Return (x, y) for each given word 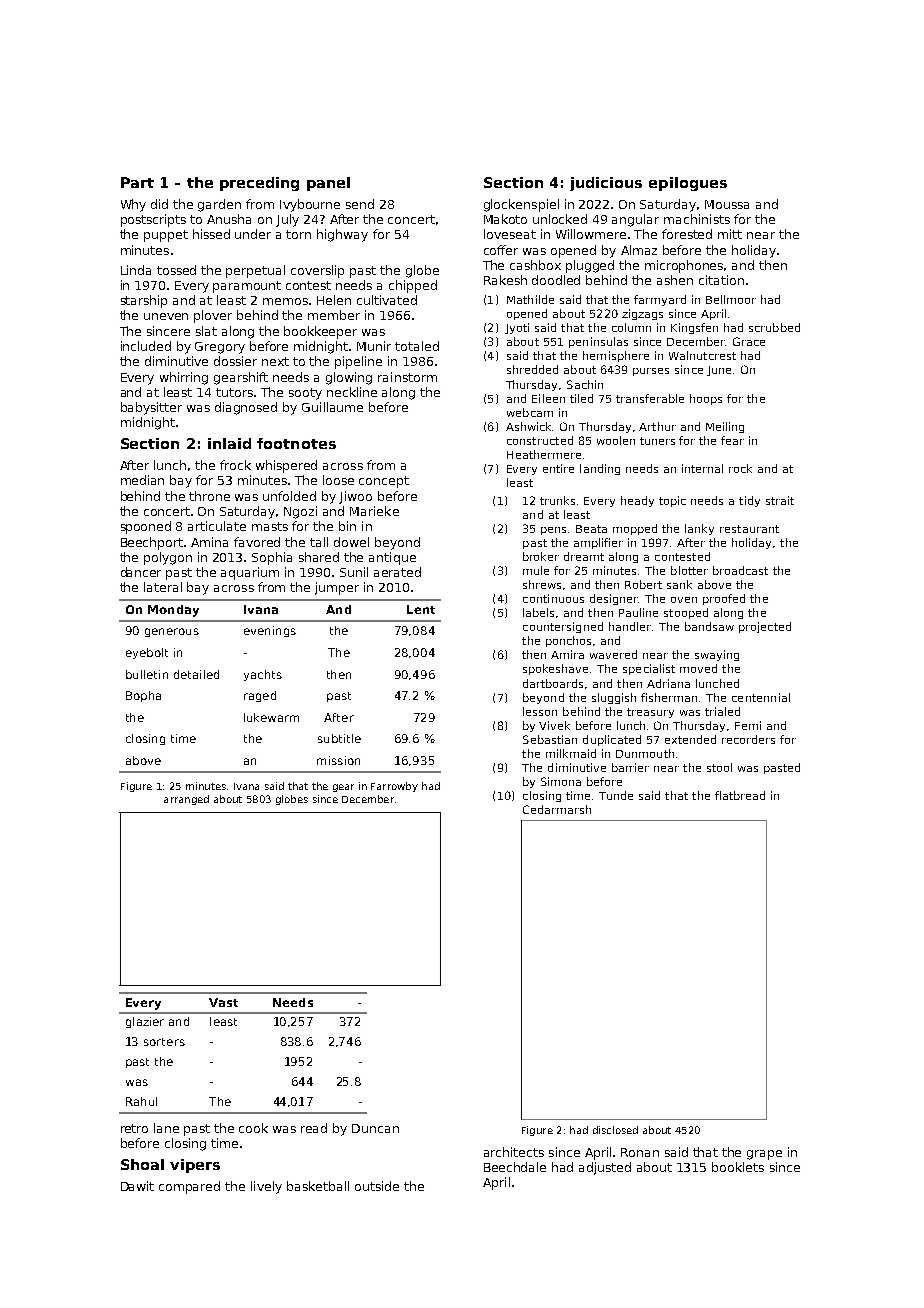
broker (541, 556)
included (146, 346)
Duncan (375, 1128)
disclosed (615, 1130)
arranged (186, 800)
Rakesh (505, 280)
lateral (163, 587)
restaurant (749, 529)
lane (166, 1128)
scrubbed (774, 327)
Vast (223, 1002)
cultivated (387, 300)
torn (298, 234)
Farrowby (394, 787)
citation (721, 280)
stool (719, 767)
